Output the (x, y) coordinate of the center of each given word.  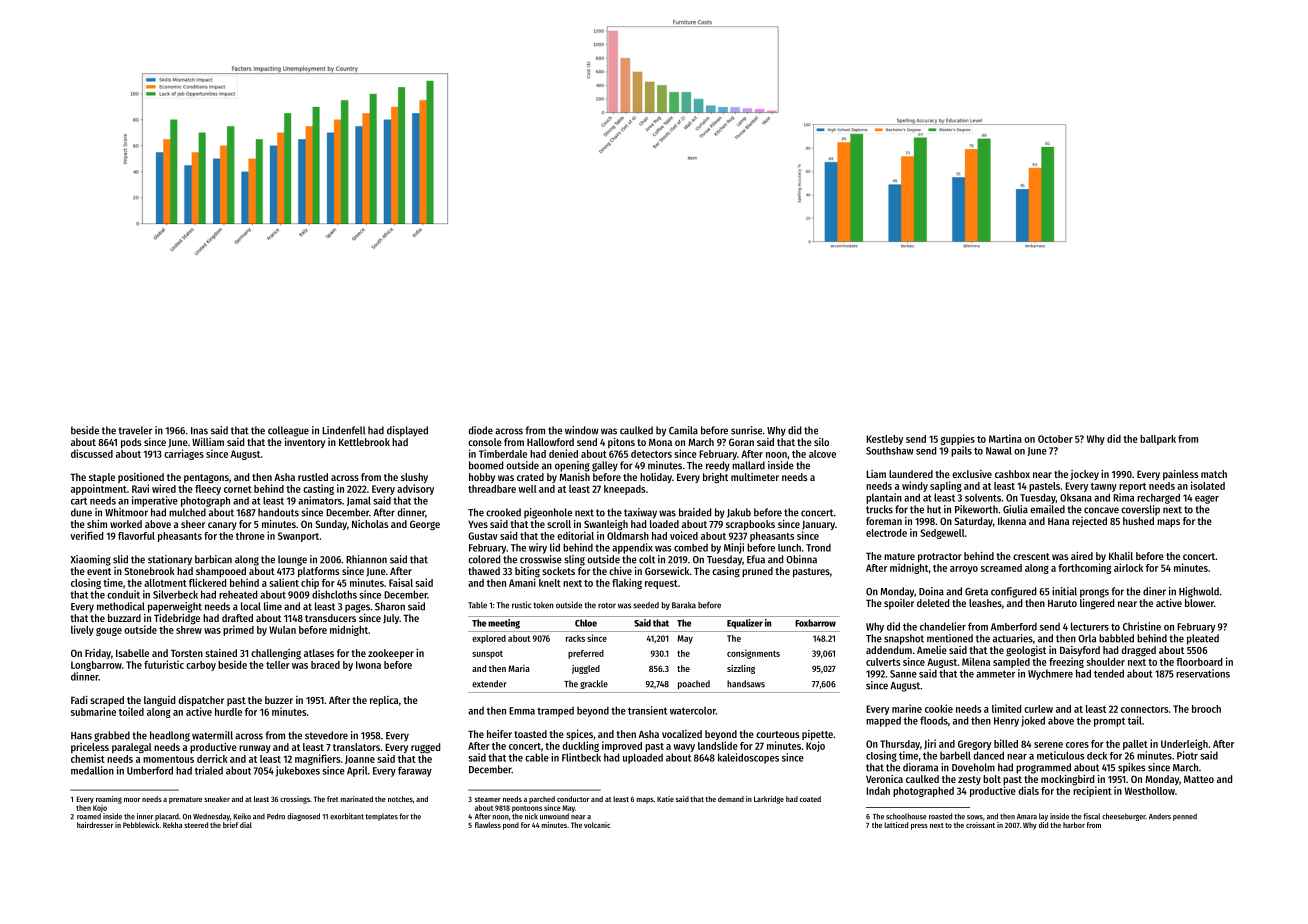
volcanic (597, 825)
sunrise (746, 430)
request (661, 584)
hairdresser (95, 825)
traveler (135, 430)
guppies (958, 439)
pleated (1203, 639)
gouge (109, 631)
